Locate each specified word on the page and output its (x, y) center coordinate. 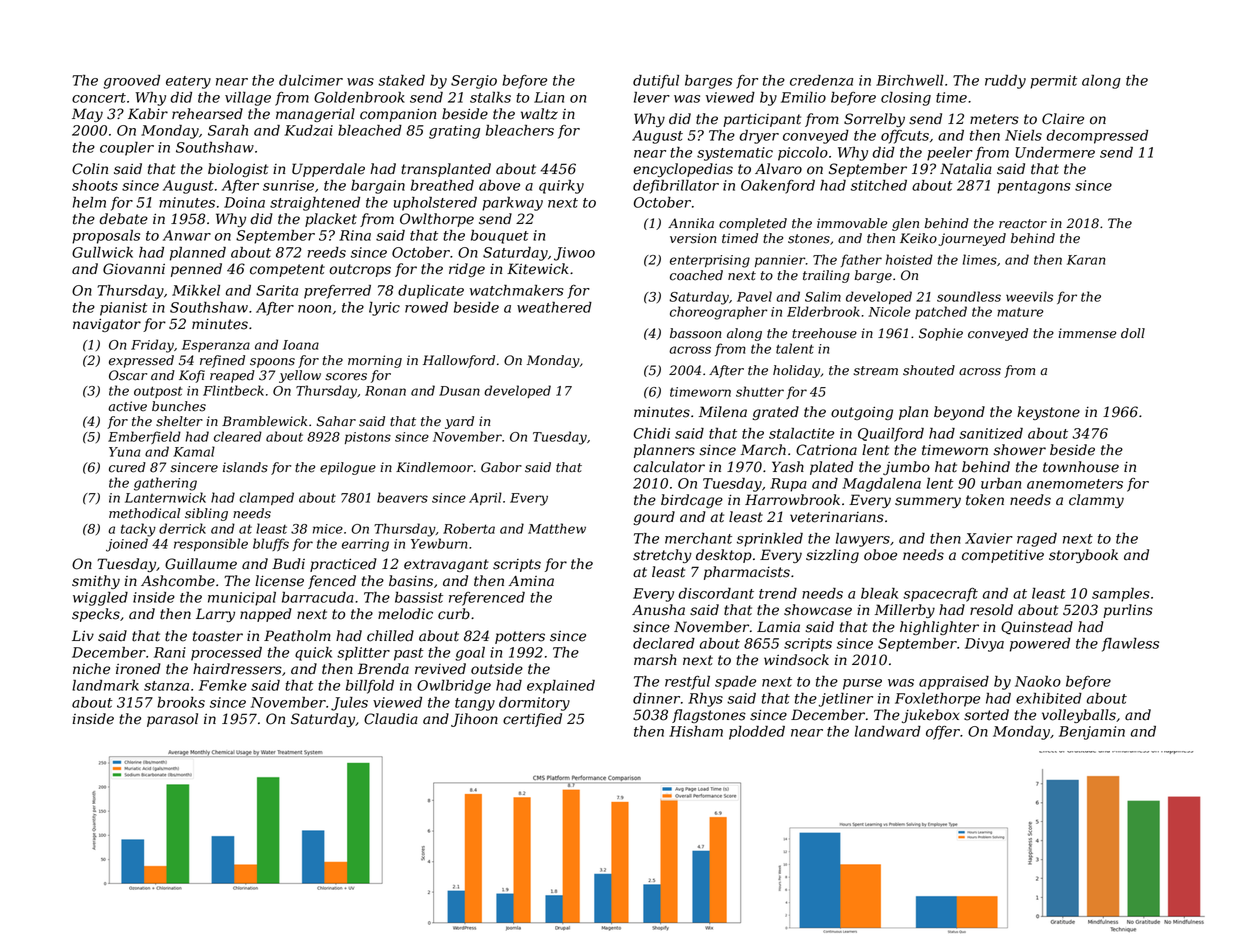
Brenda (383, 669)
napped (266, 615)
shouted (929, 370)
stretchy (662, 556)
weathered (554, 307)
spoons (272, 363)
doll (1133, 333)
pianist (124, 309)
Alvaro (778, 169)
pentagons (1034, 187)
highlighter (939, 628)
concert (99, 98)
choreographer (719, 313)
